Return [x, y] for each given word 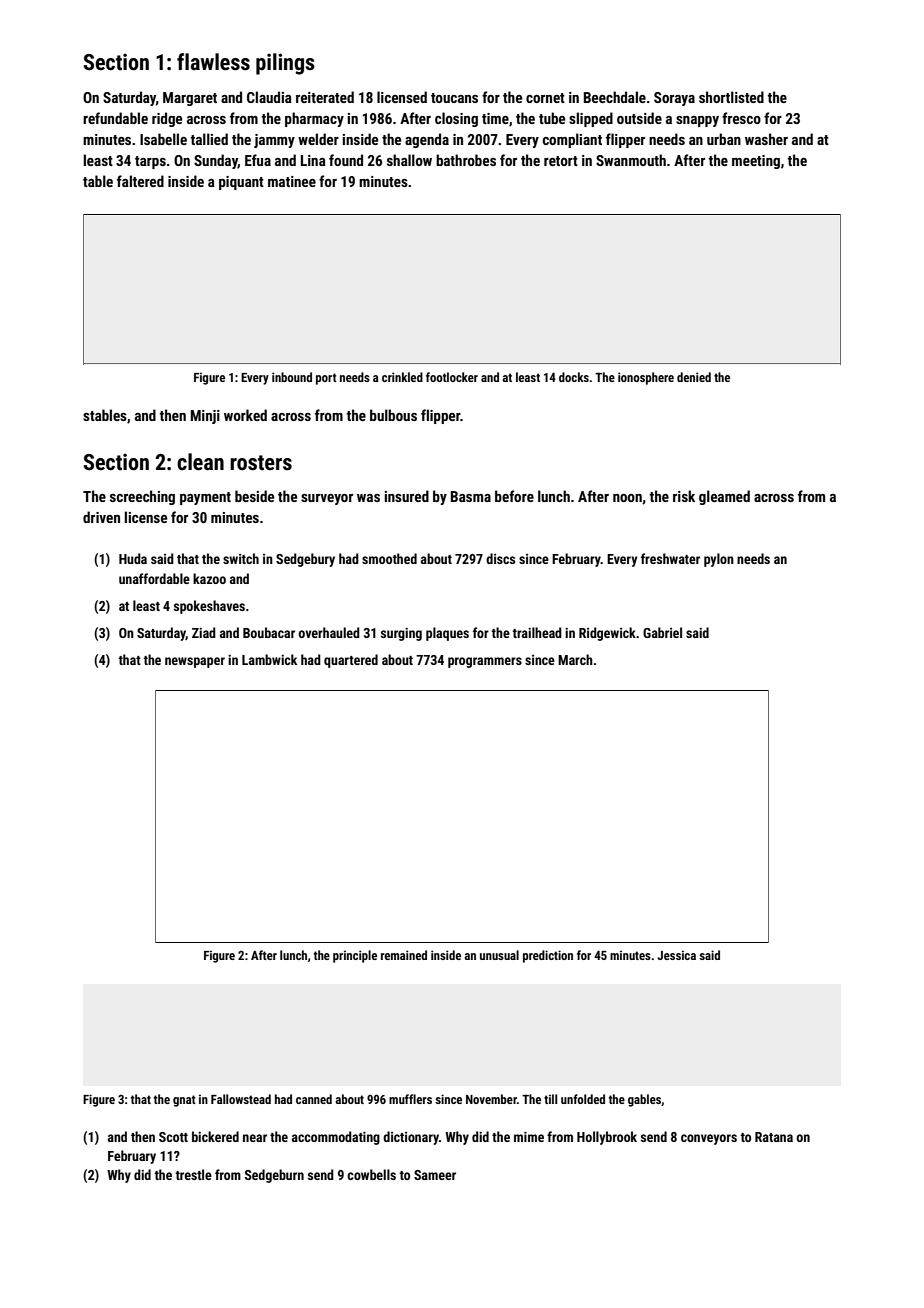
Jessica [676, 955]
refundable [115, 118]
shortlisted [731, 97]
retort [561, 161]
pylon [719, 560]
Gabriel [662, 632]
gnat [184, 1101]
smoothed [389, 558]
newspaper [195, 662]
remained [404, 955]
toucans [454, 98]
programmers [485, 662]
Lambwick [269, 659]
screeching [142, 497]
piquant [241, 183]
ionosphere [646, 378]
